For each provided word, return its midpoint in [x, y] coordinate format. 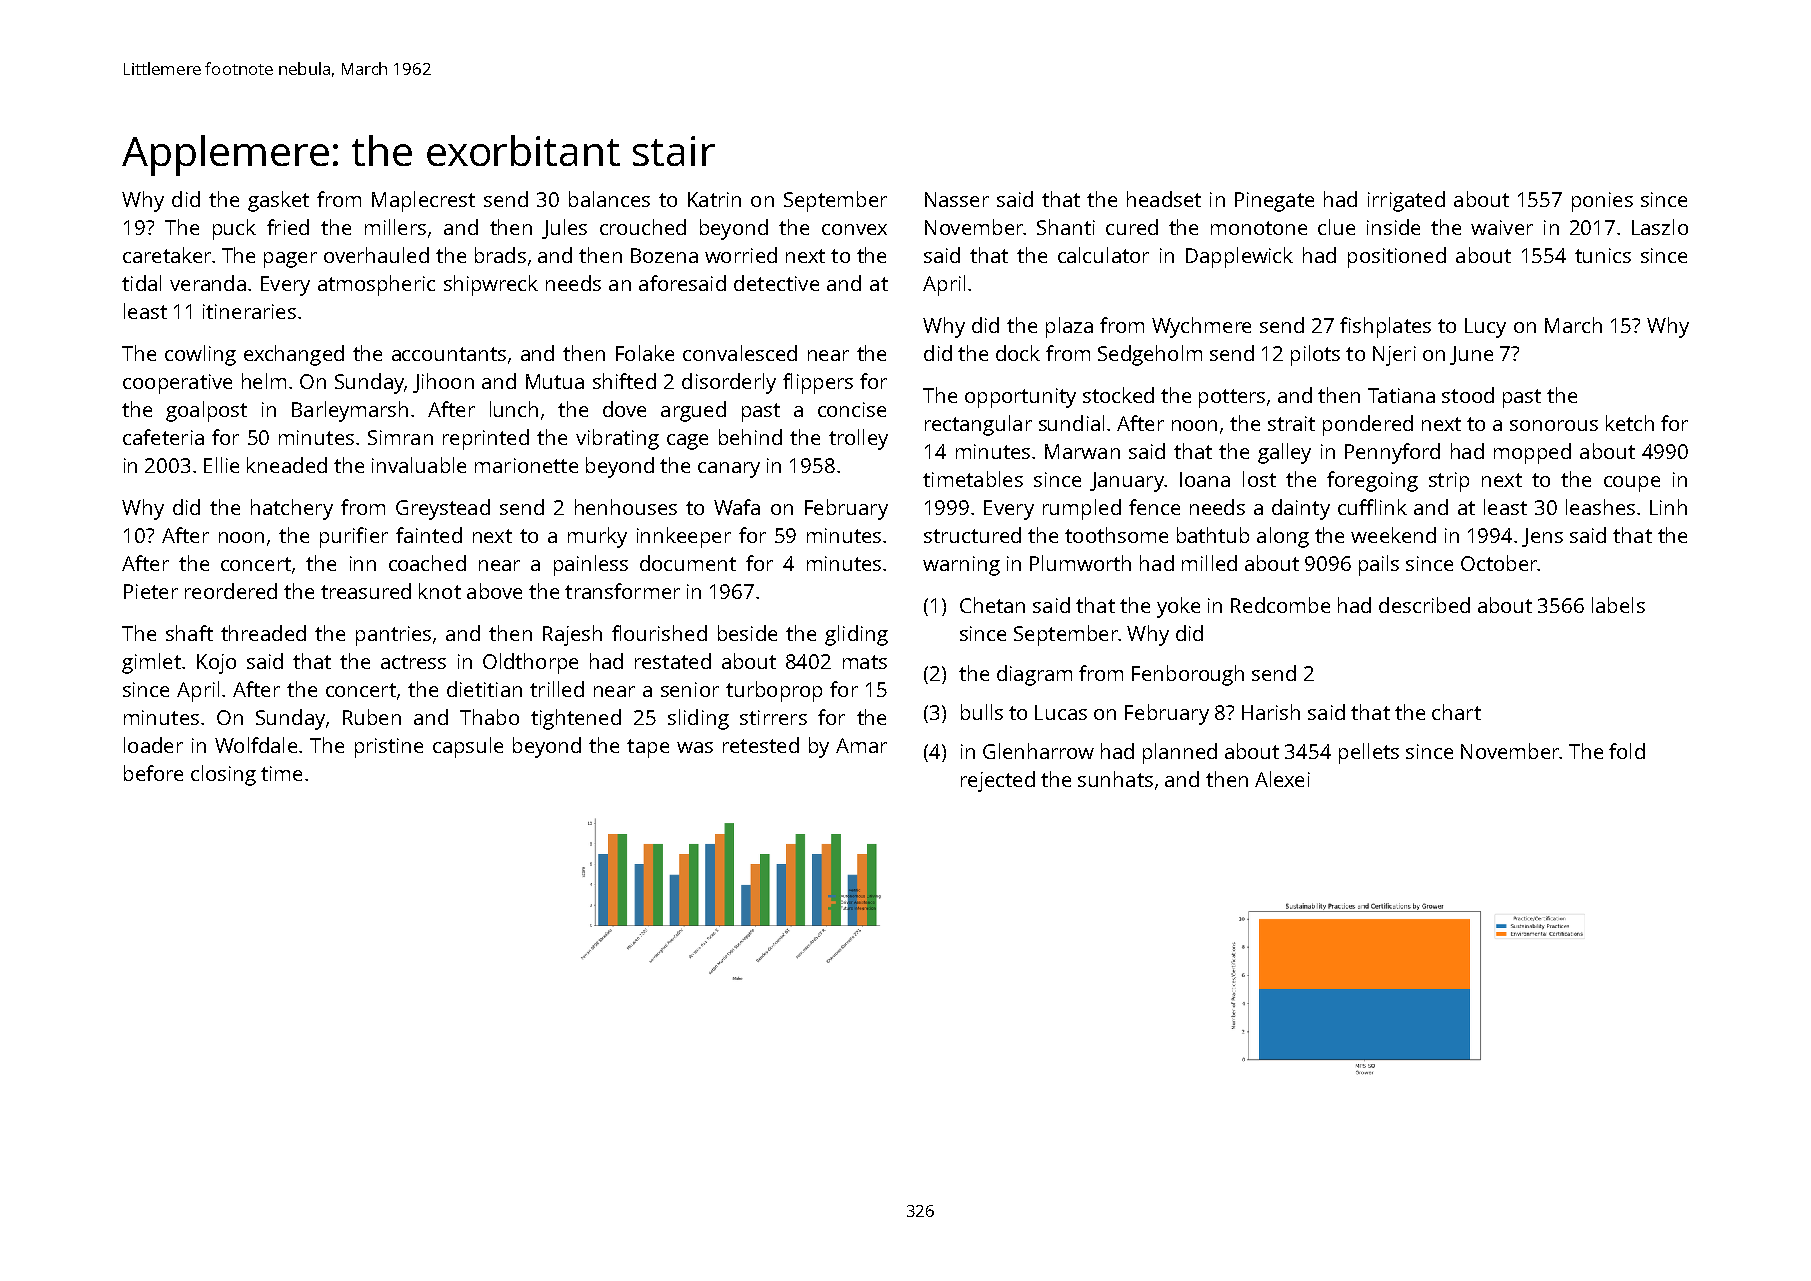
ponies [1602, 202]
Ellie [221, 465]
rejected [998, 781]
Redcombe [1280, 605]
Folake [645, 353]
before [153, 773]
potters [1232, 398]
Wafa [737, 507]
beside [747, 633]
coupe [1632, 484]
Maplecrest [423, 201]
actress [413, 662]
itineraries [249, 311]
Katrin [714, 199]
